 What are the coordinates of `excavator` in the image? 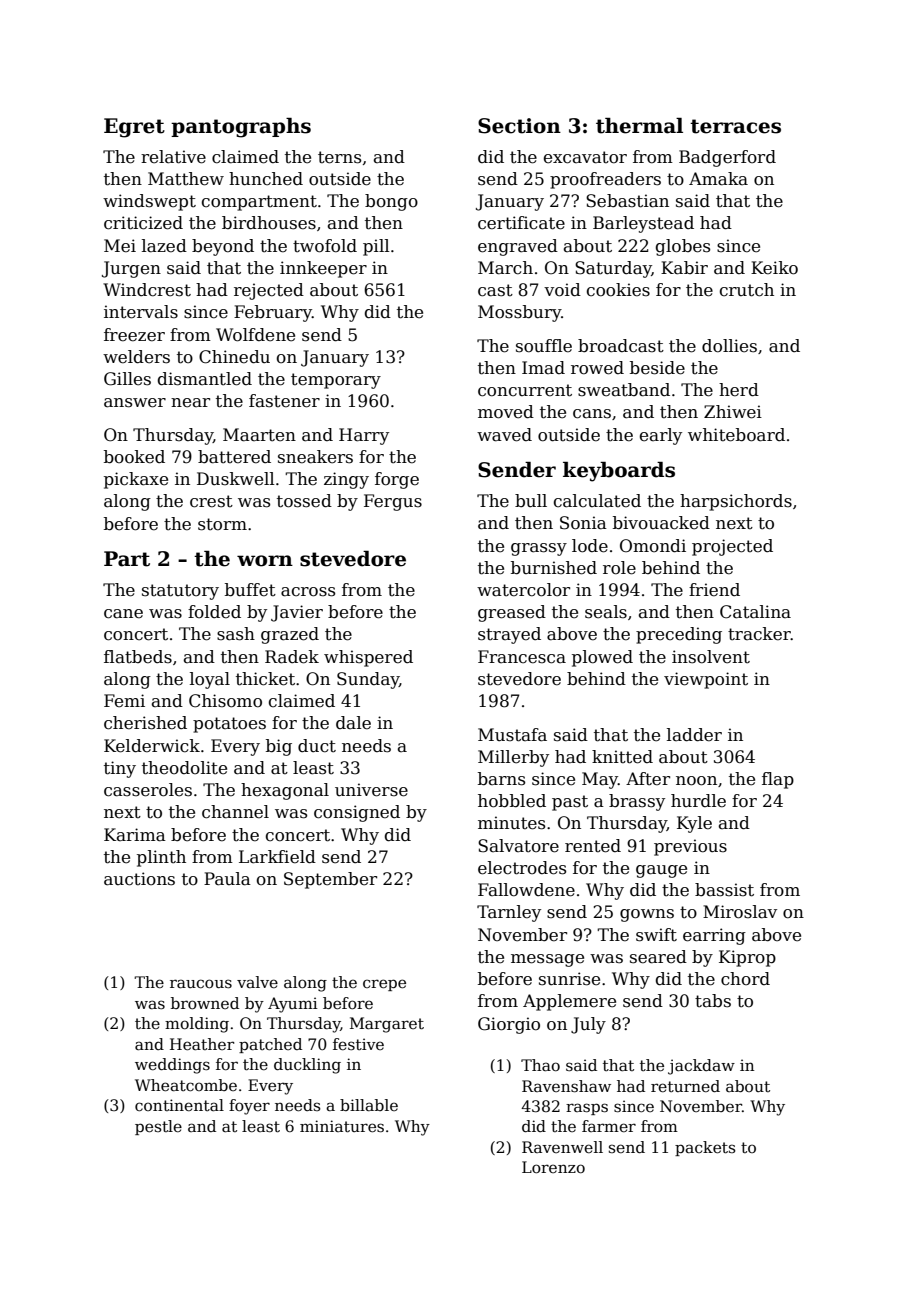 It's located at (585, 157).
